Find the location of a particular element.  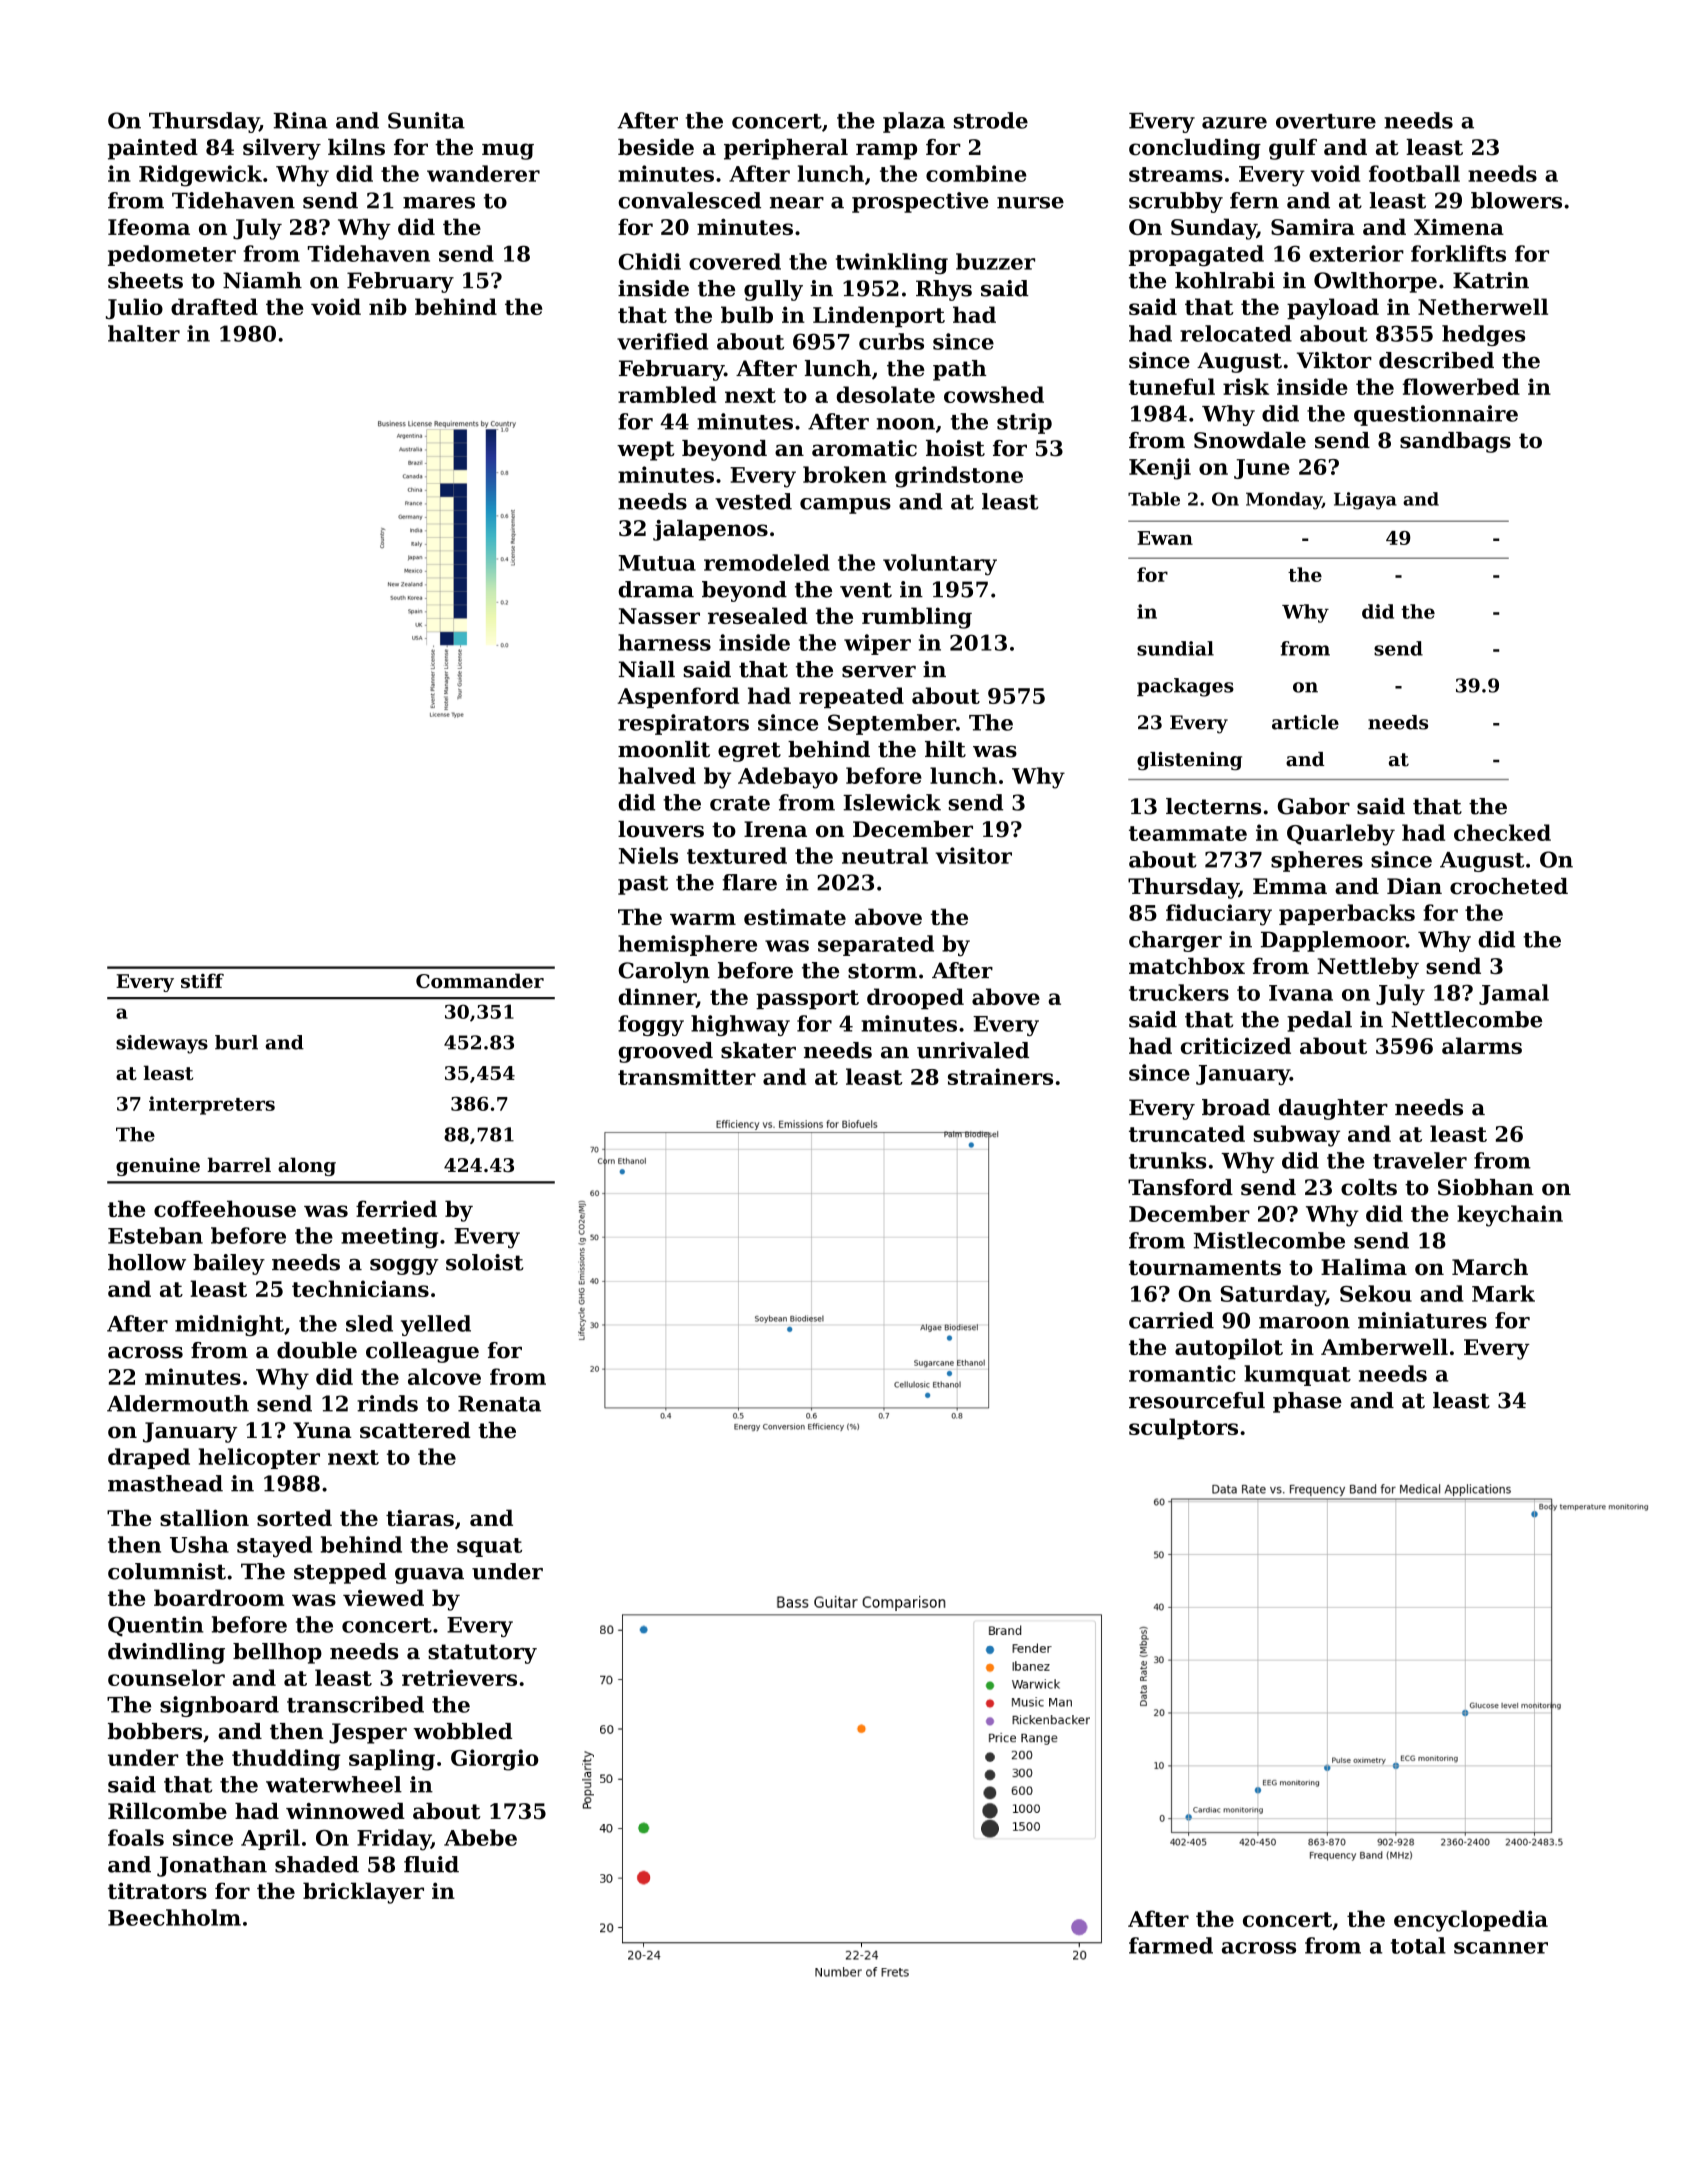

trunks is located at coordinates (1167, 1160).
